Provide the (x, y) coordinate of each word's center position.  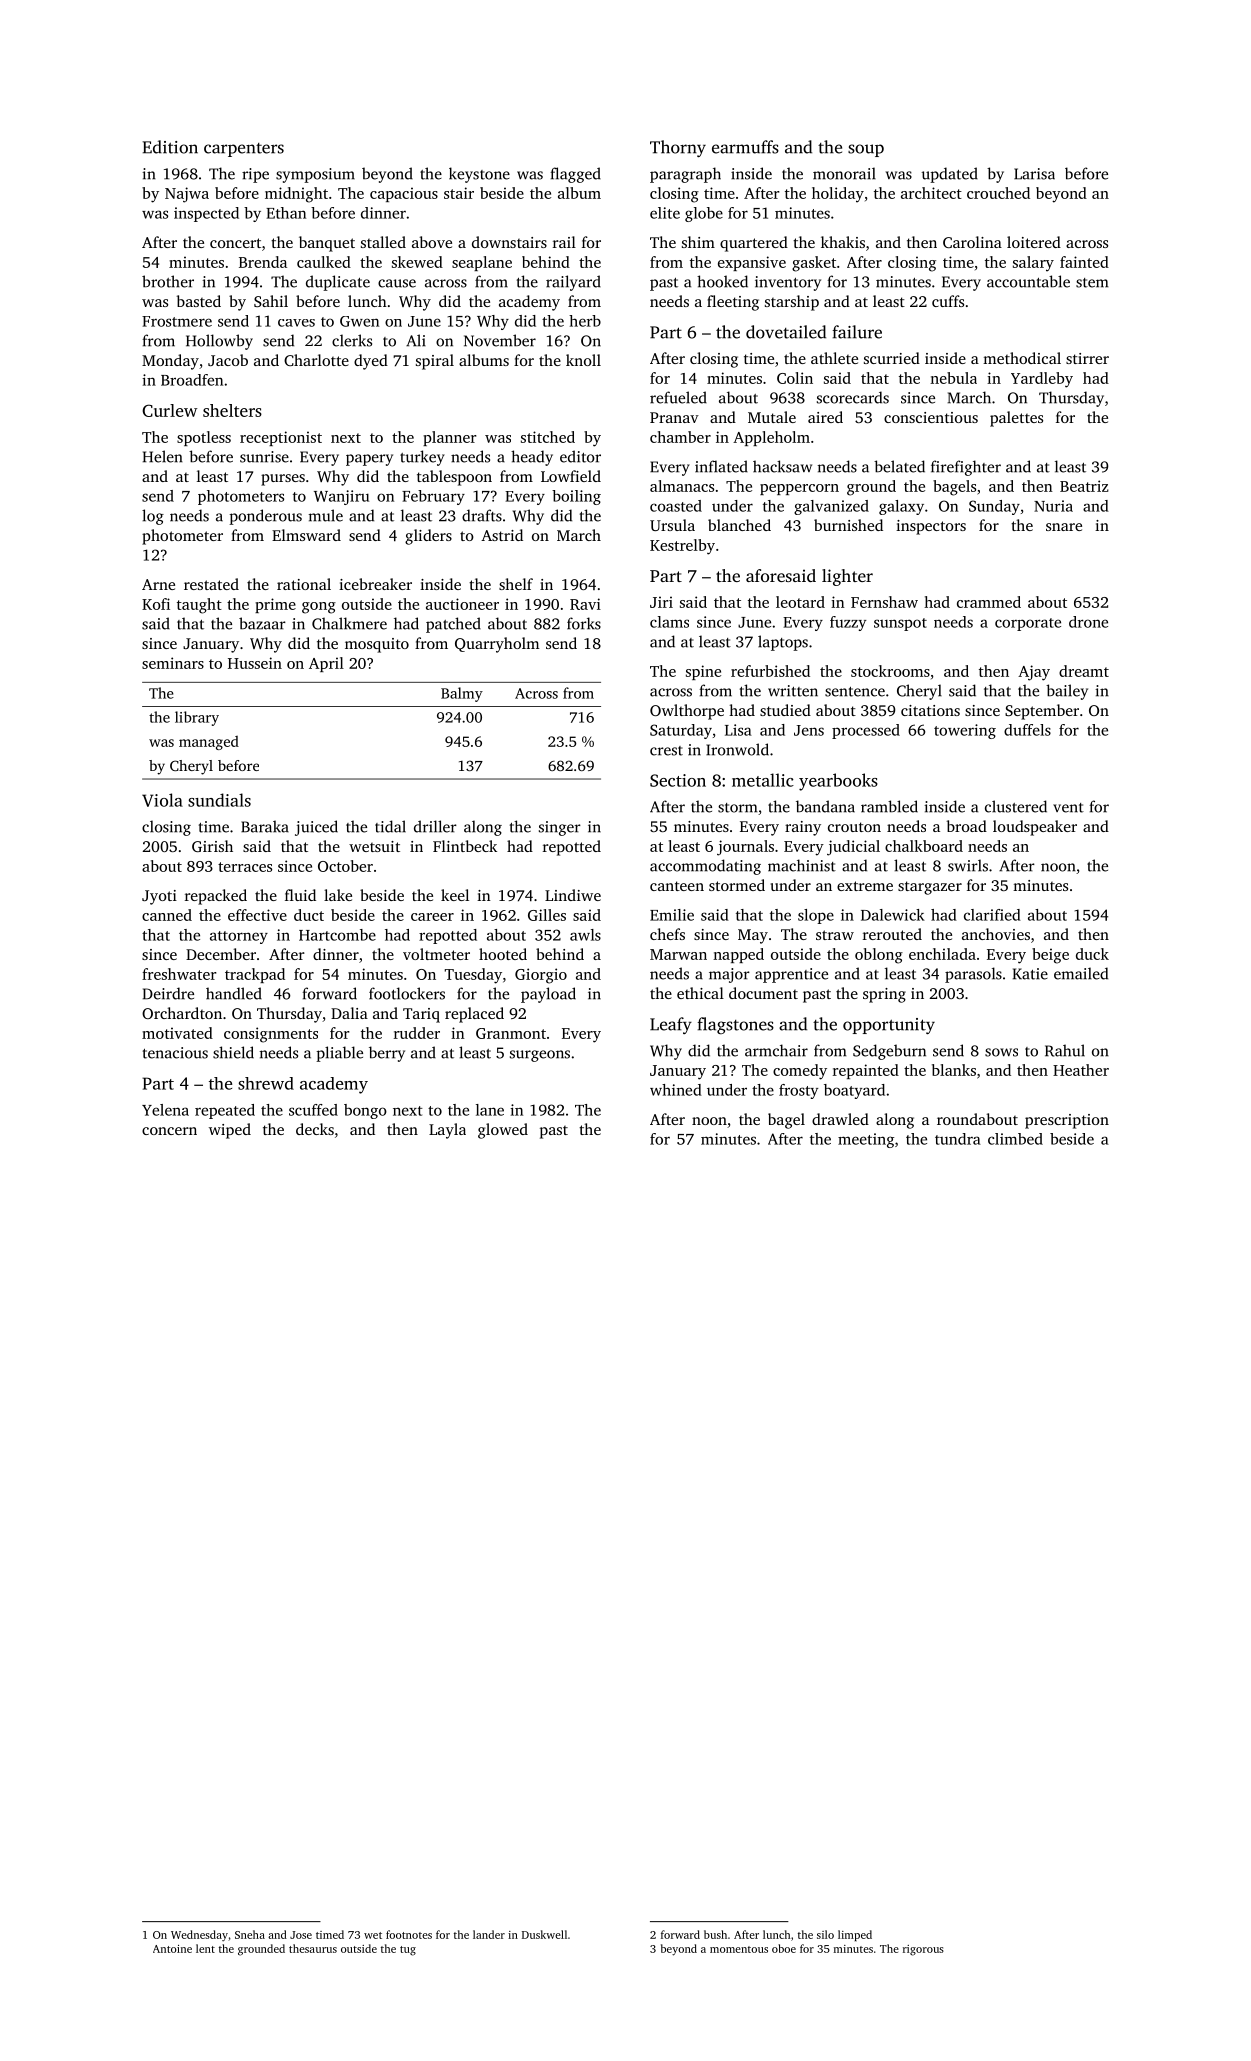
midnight (296, 195)
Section (678, 780)
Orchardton (182, 1013)
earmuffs (745, 147)
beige (1050, 956)
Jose (301, 1935)
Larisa (1034, 174)
